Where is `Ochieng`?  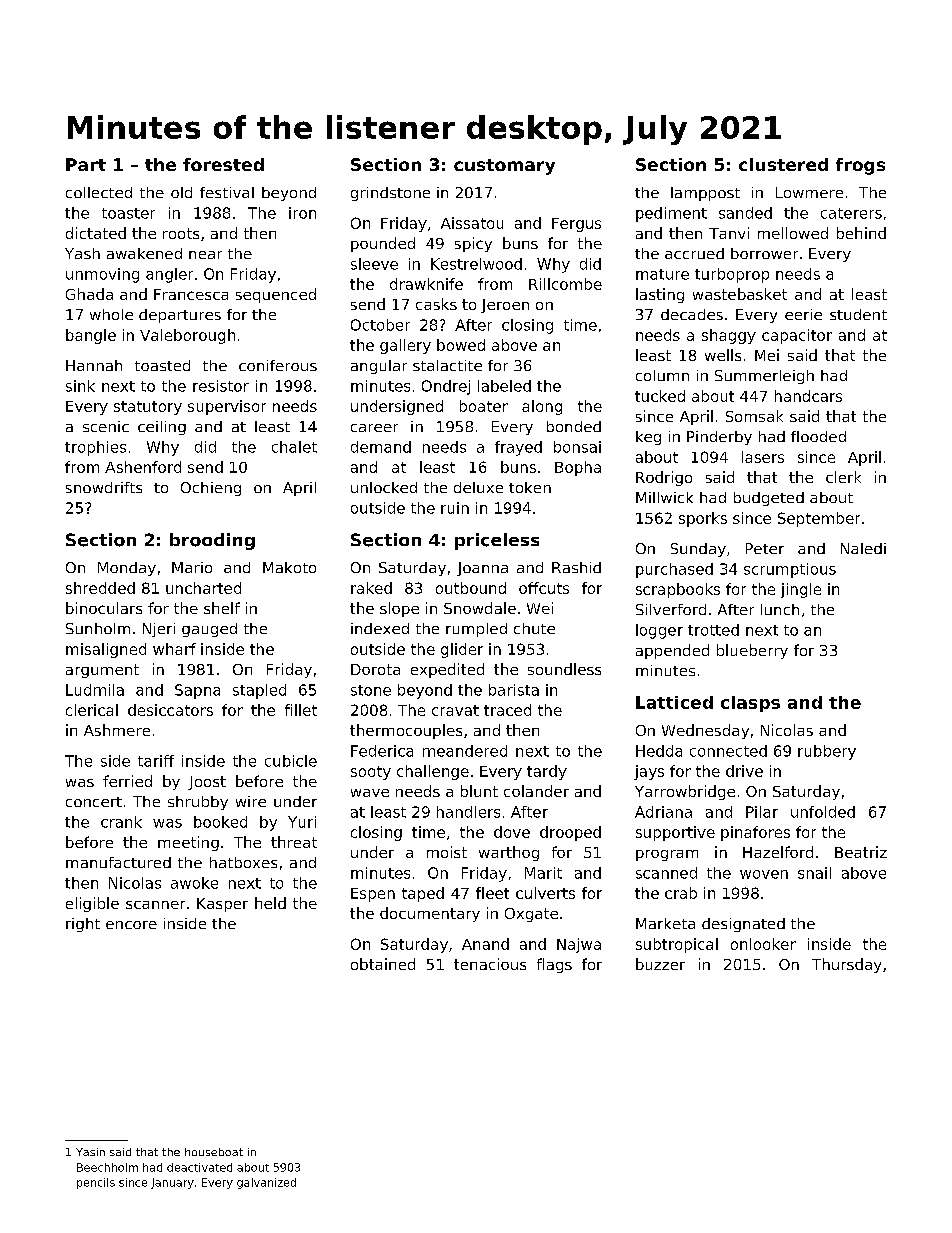
Ochieng is located at coordinates (211, 489).
